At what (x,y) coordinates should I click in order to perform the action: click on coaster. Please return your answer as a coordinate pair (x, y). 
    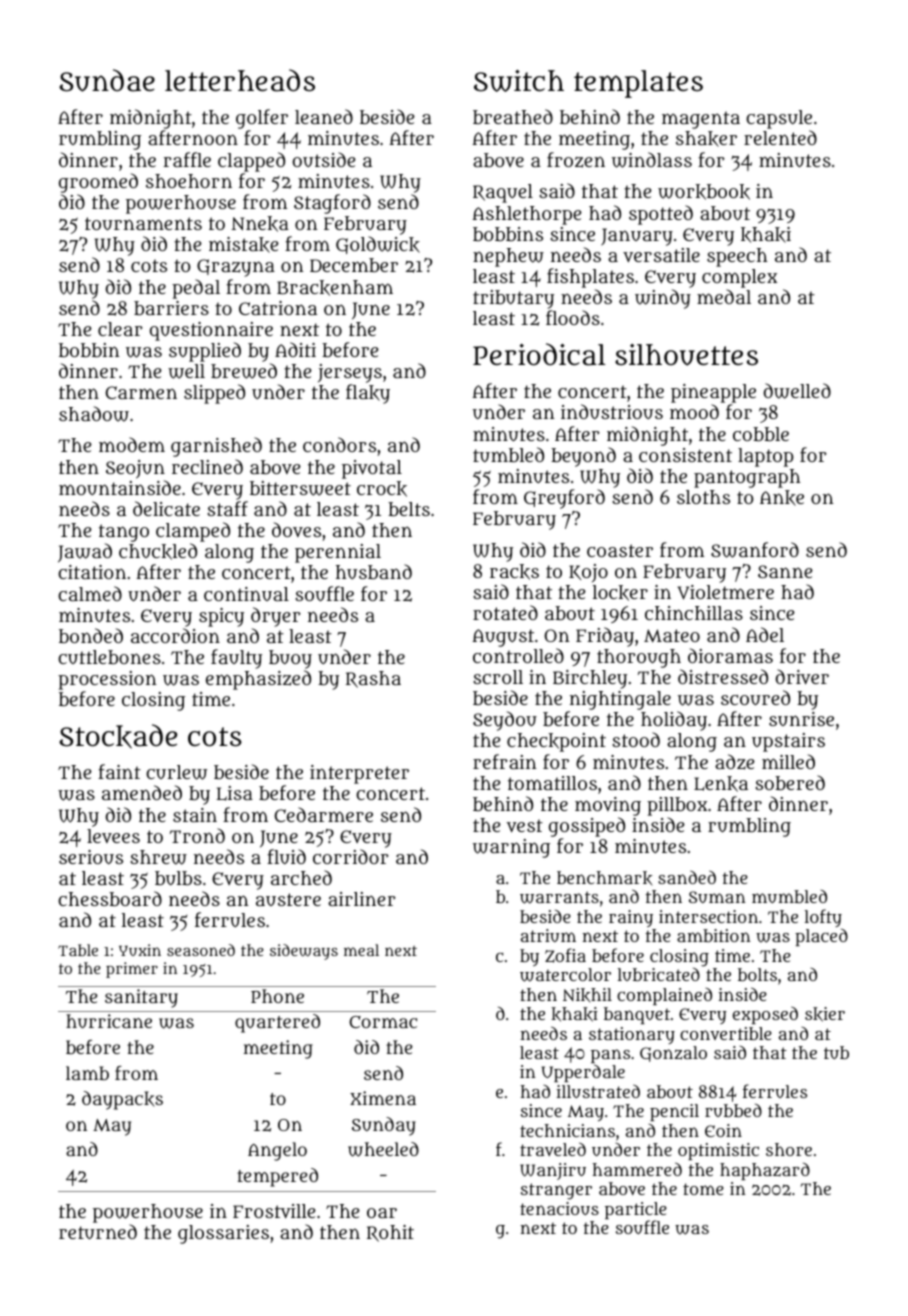
    Looking at the image, I should click on (620, 550).
